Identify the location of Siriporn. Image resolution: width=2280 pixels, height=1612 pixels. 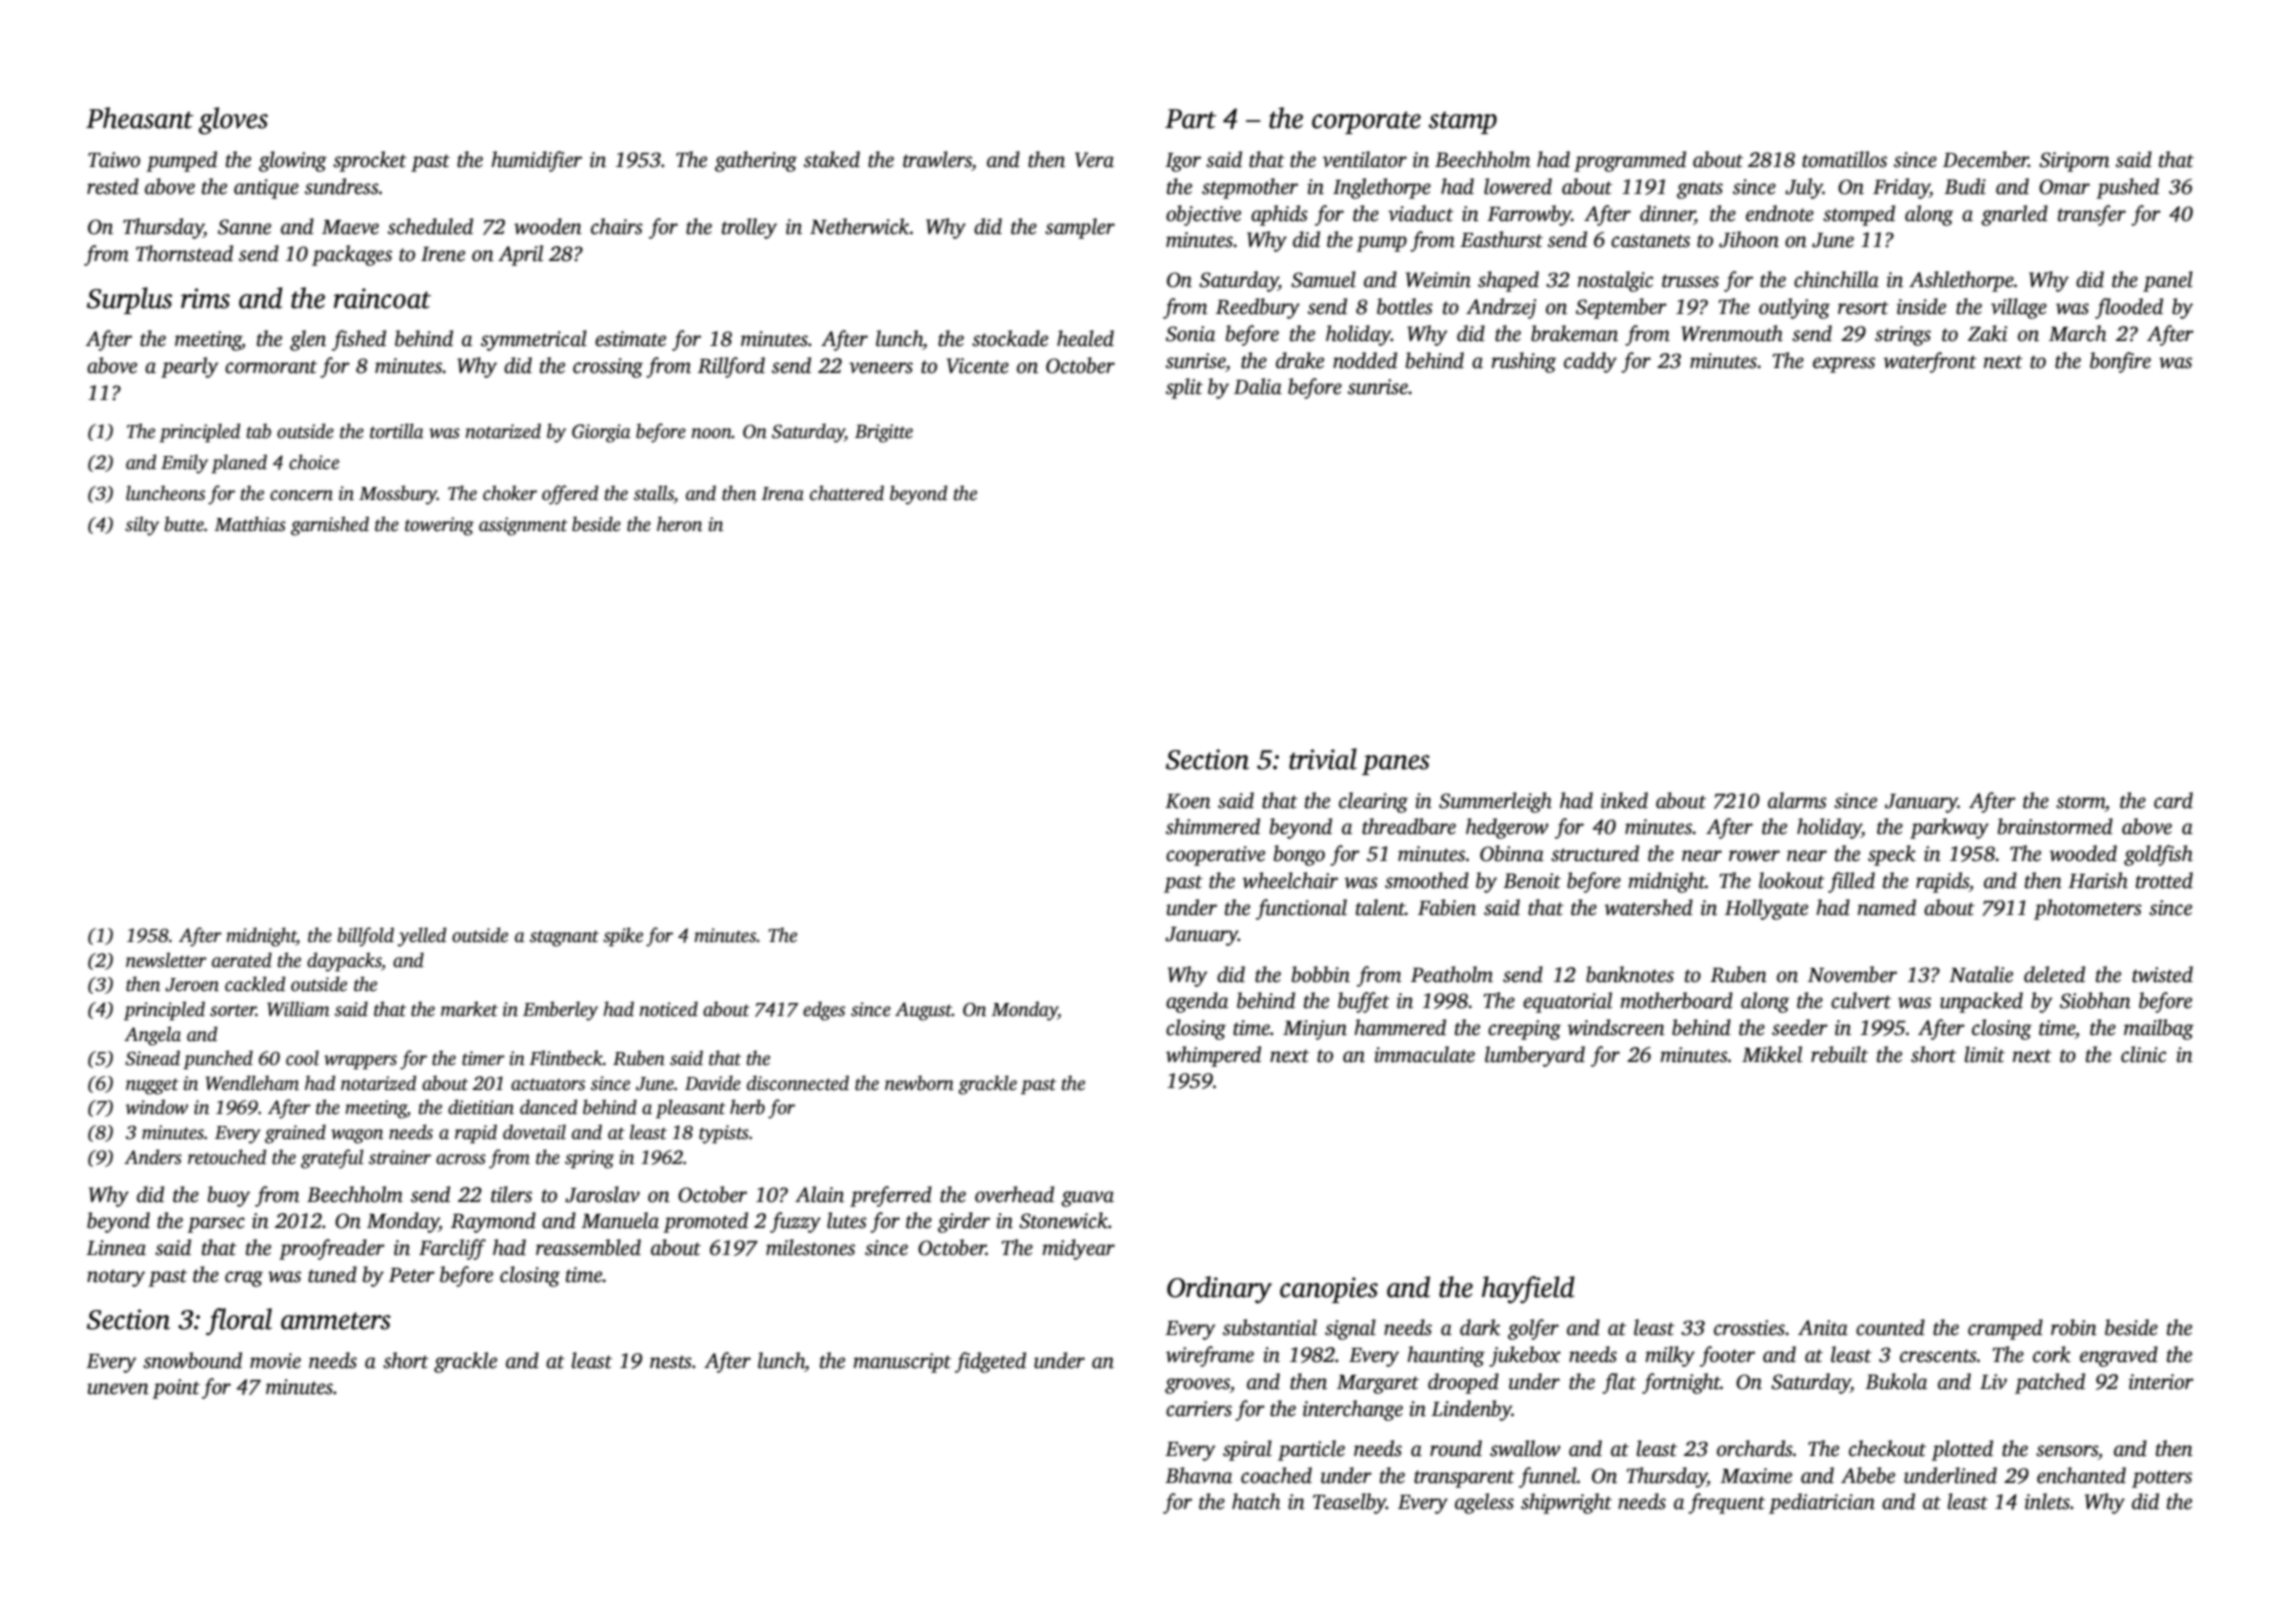
(2074, 162).
